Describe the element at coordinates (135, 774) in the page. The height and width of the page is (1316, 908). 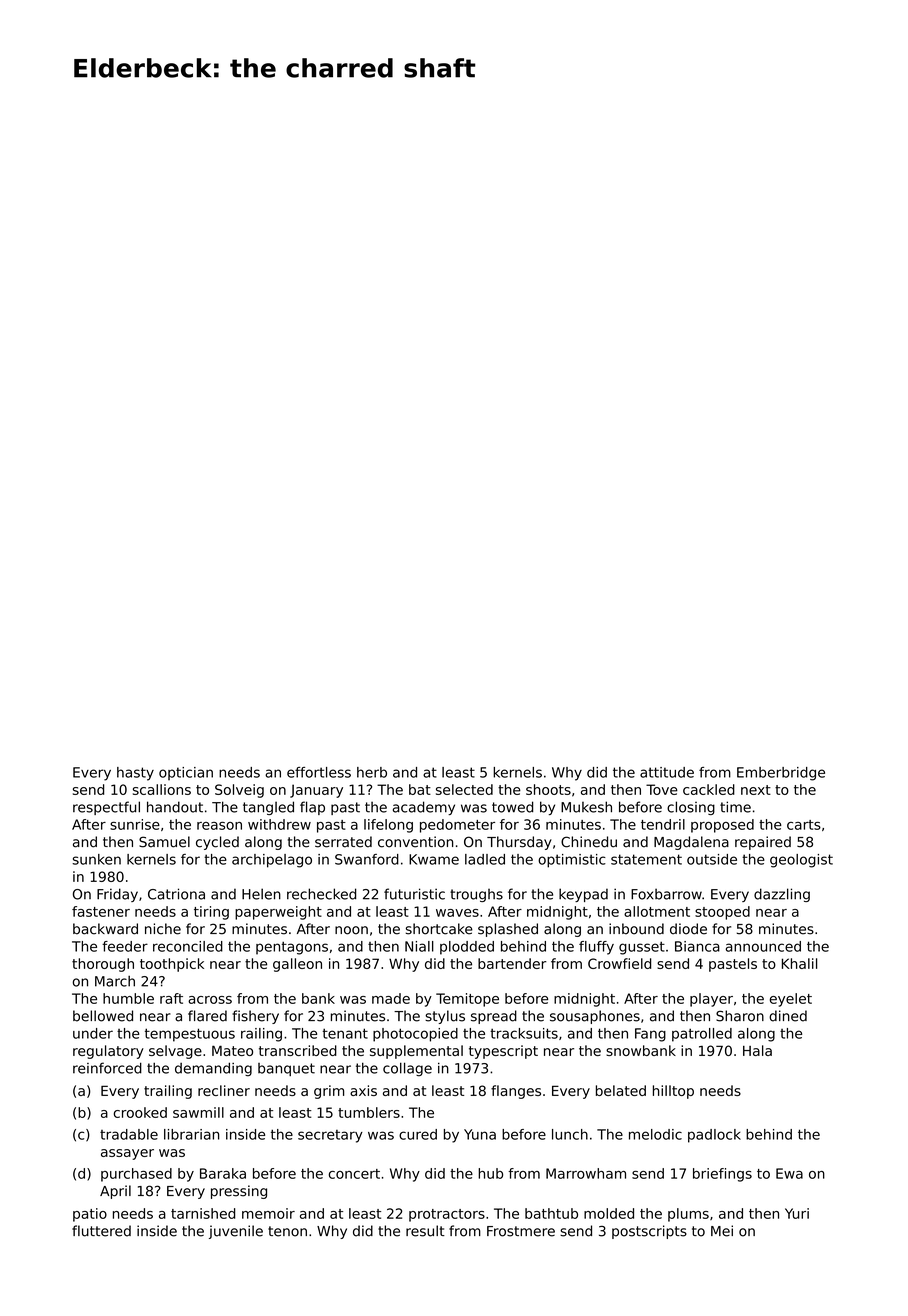
I see `hasty` at that location.
